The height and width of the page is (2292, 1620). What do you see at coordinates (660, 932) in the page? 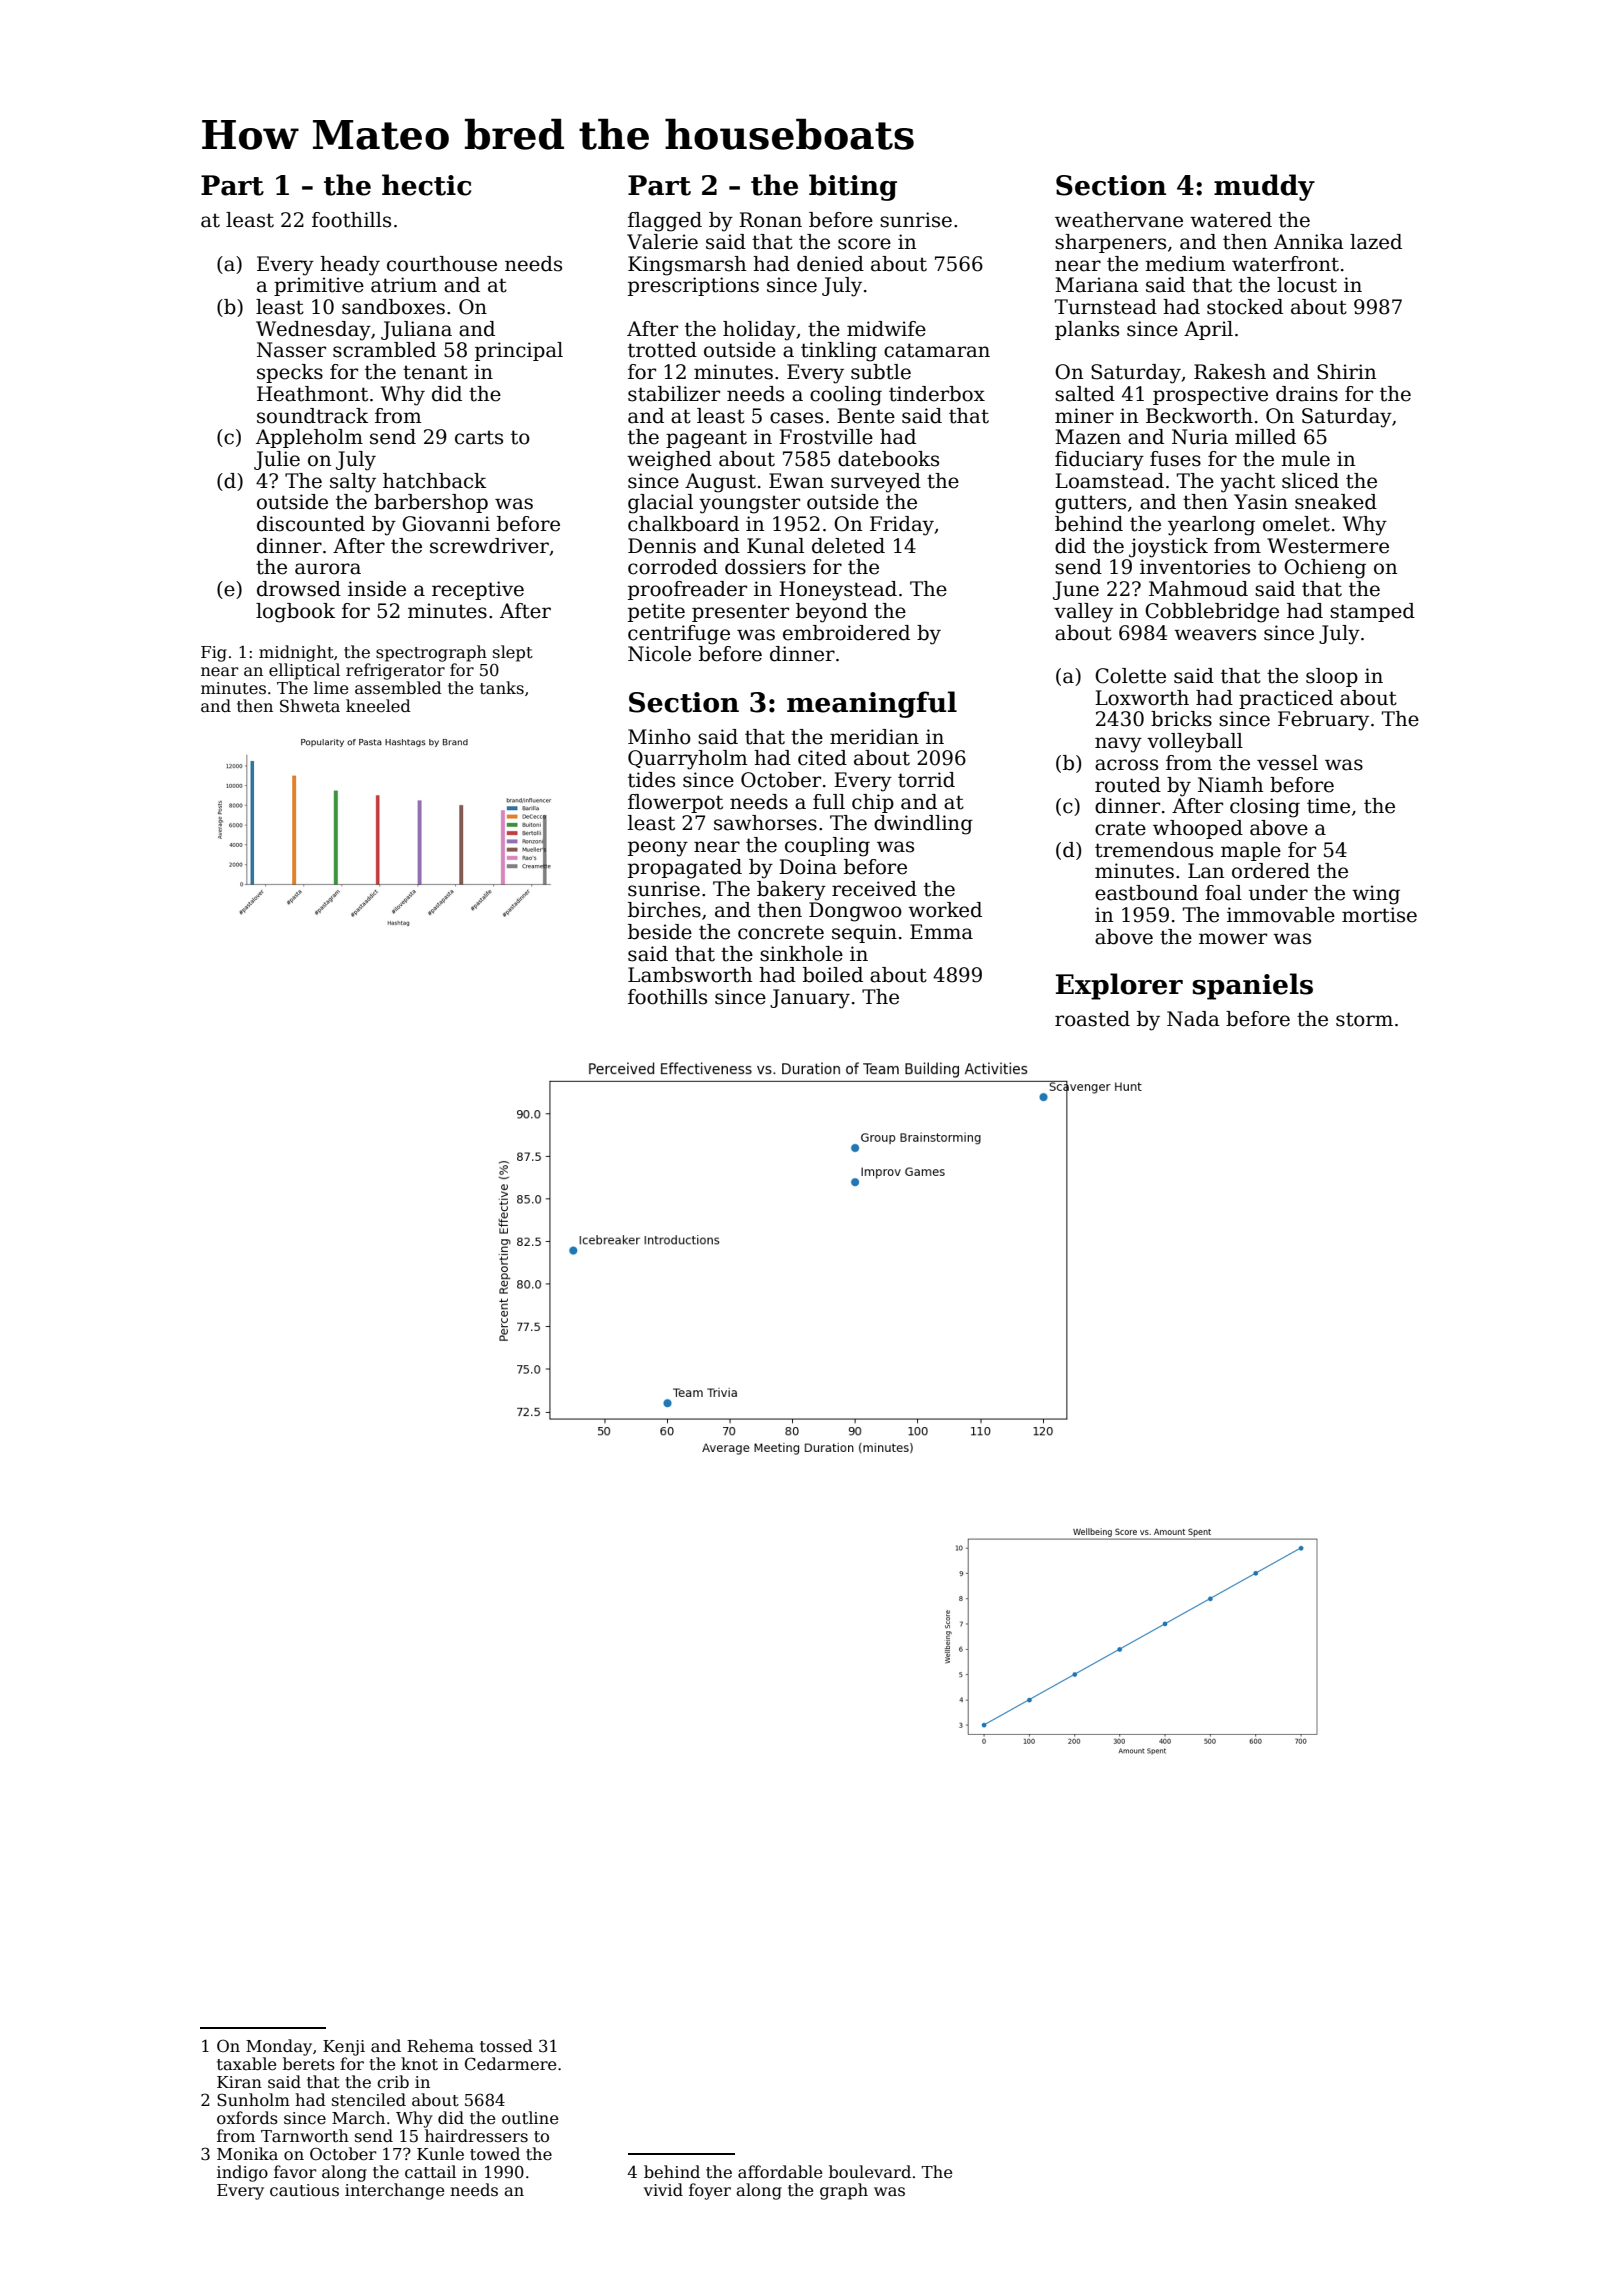
I see `beside` at bounding box center [660, 932].
